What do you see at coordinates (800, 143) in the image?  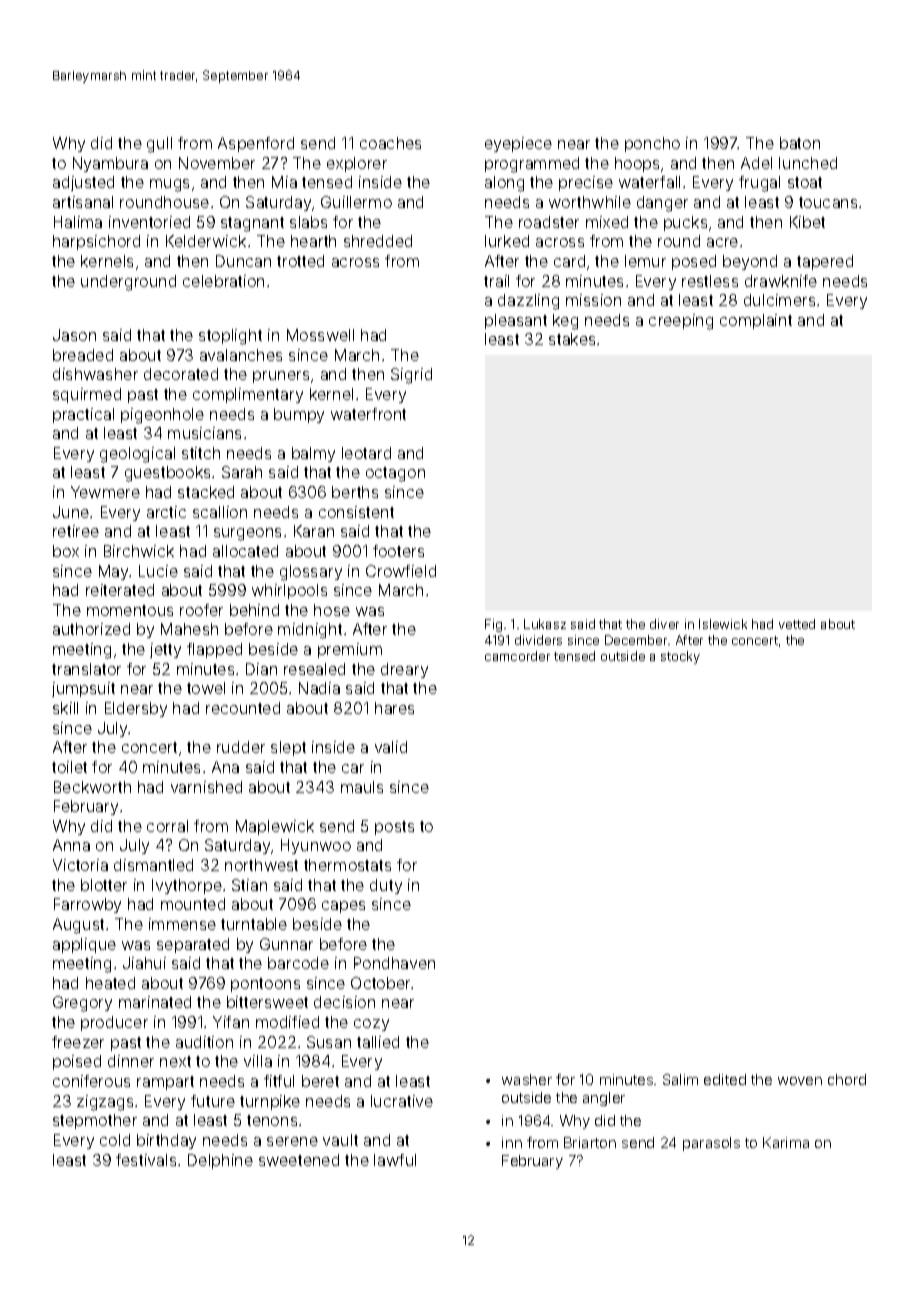 I see `baton` at bounding box center [800, 143].
